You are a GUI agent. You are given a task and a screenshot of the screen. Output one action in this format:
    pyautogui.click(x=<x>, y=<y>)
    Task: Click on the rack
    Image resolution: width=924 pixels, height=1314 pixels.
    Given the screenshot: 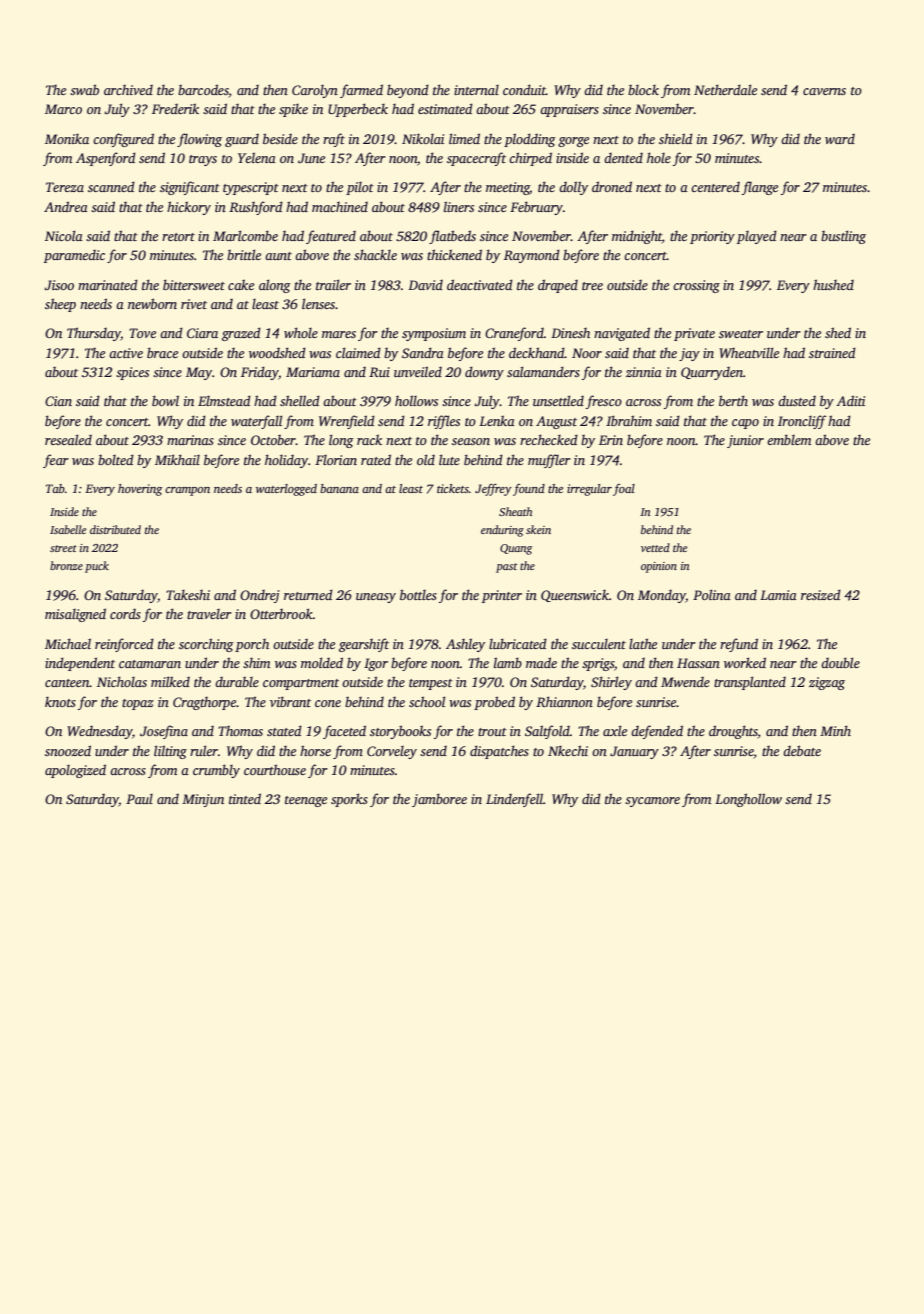 What is the action you would take?
    pyautogui.click(x=369, y=439)
